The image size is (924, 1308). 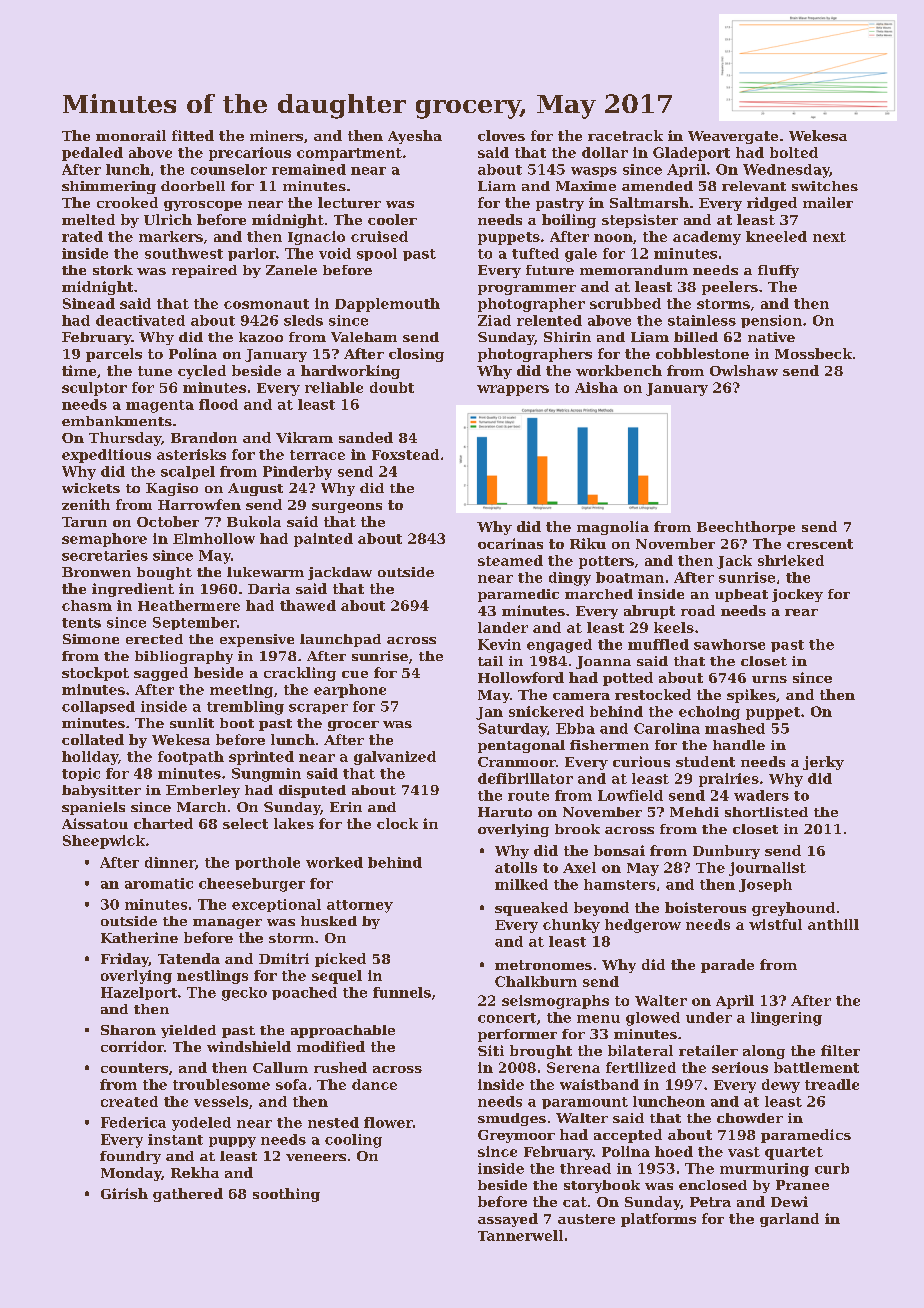 I want to click on Riku, so click(x=588, y=543).
